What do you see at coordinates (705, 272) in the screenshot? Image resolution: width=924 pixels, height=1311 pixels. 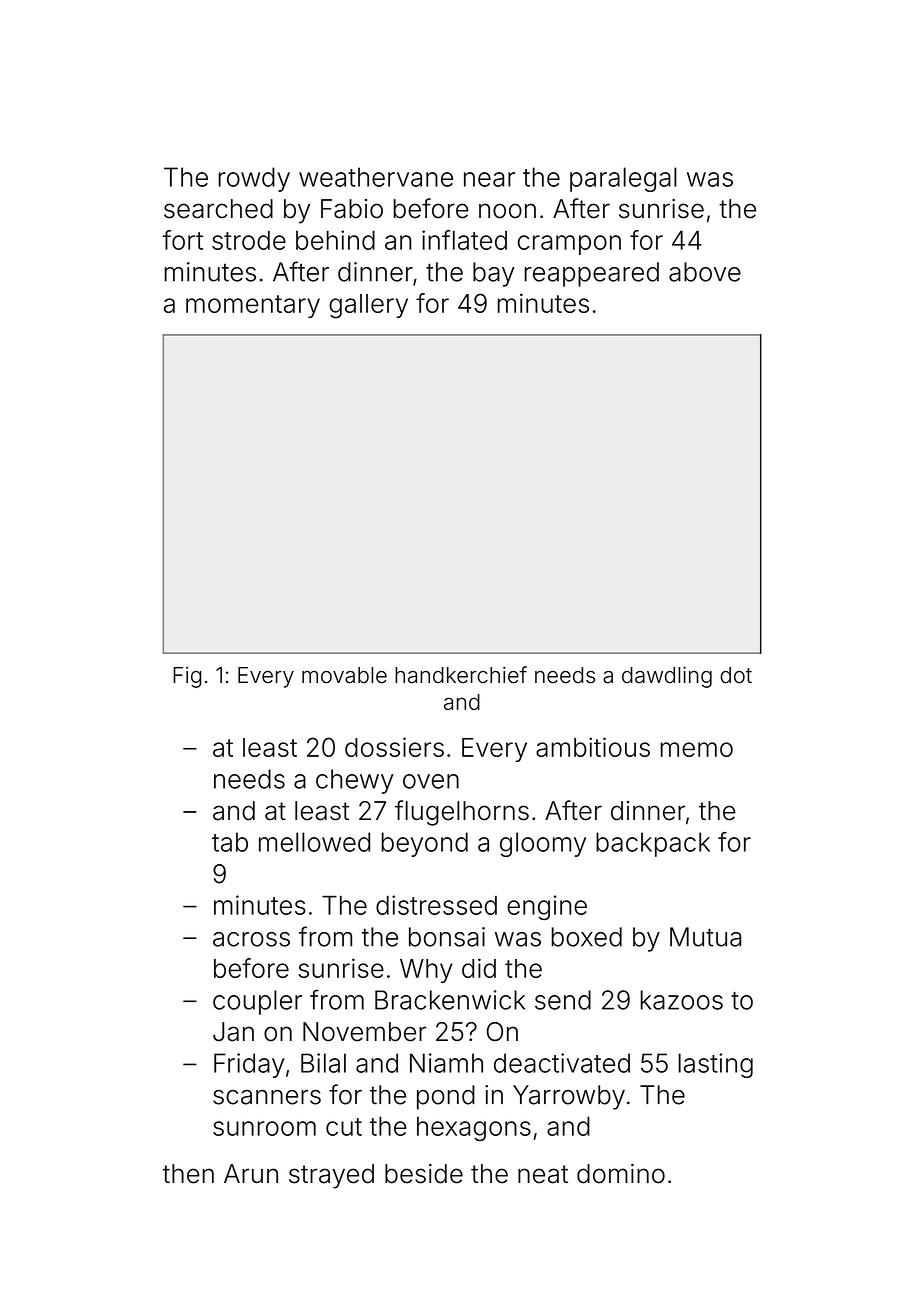 I see `above` at bounding box center [705, 272].
